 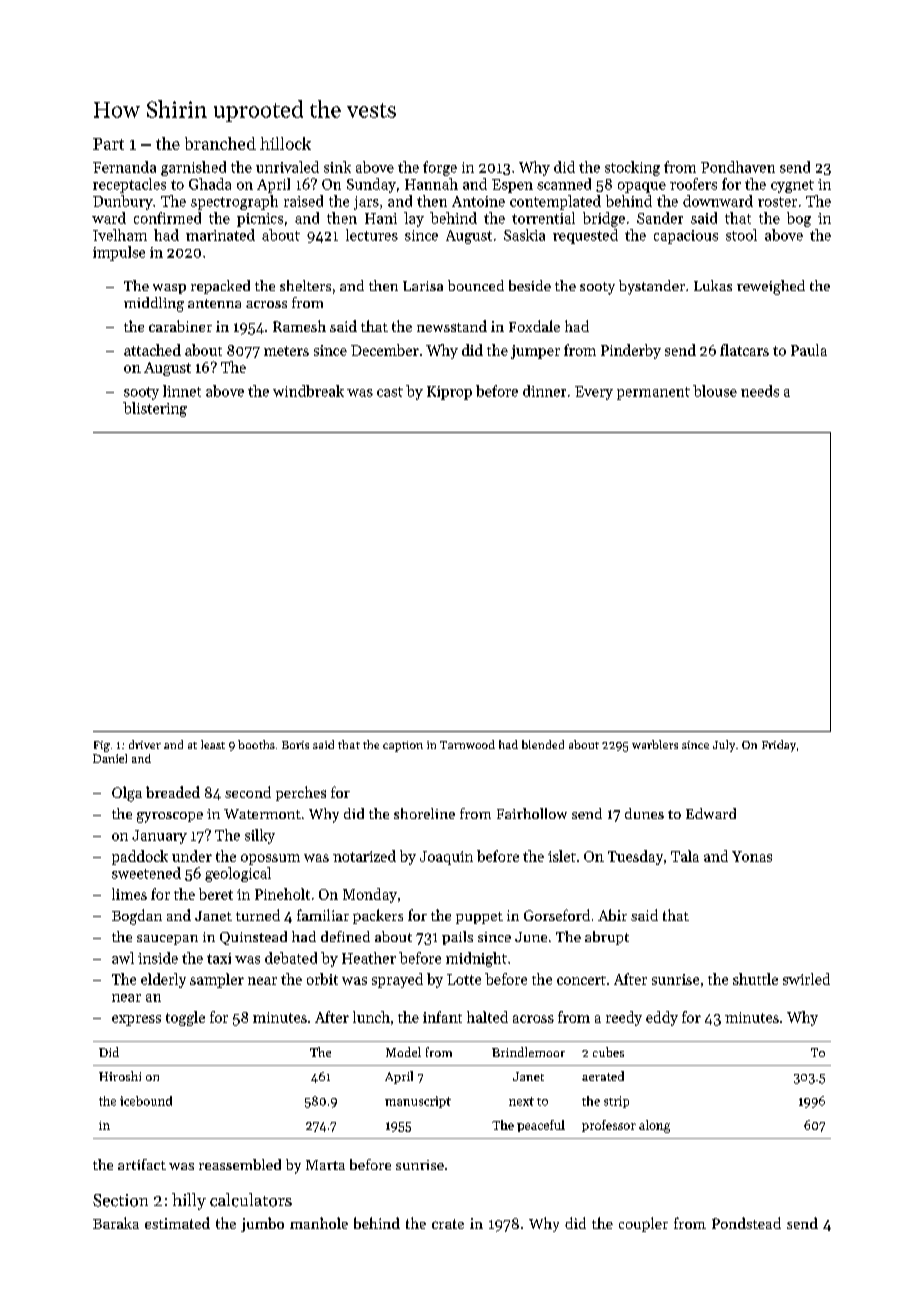 What do you see at coordinates (345, 936) in the screenshot?
I see `defined` at bounding box center [345, 936].
